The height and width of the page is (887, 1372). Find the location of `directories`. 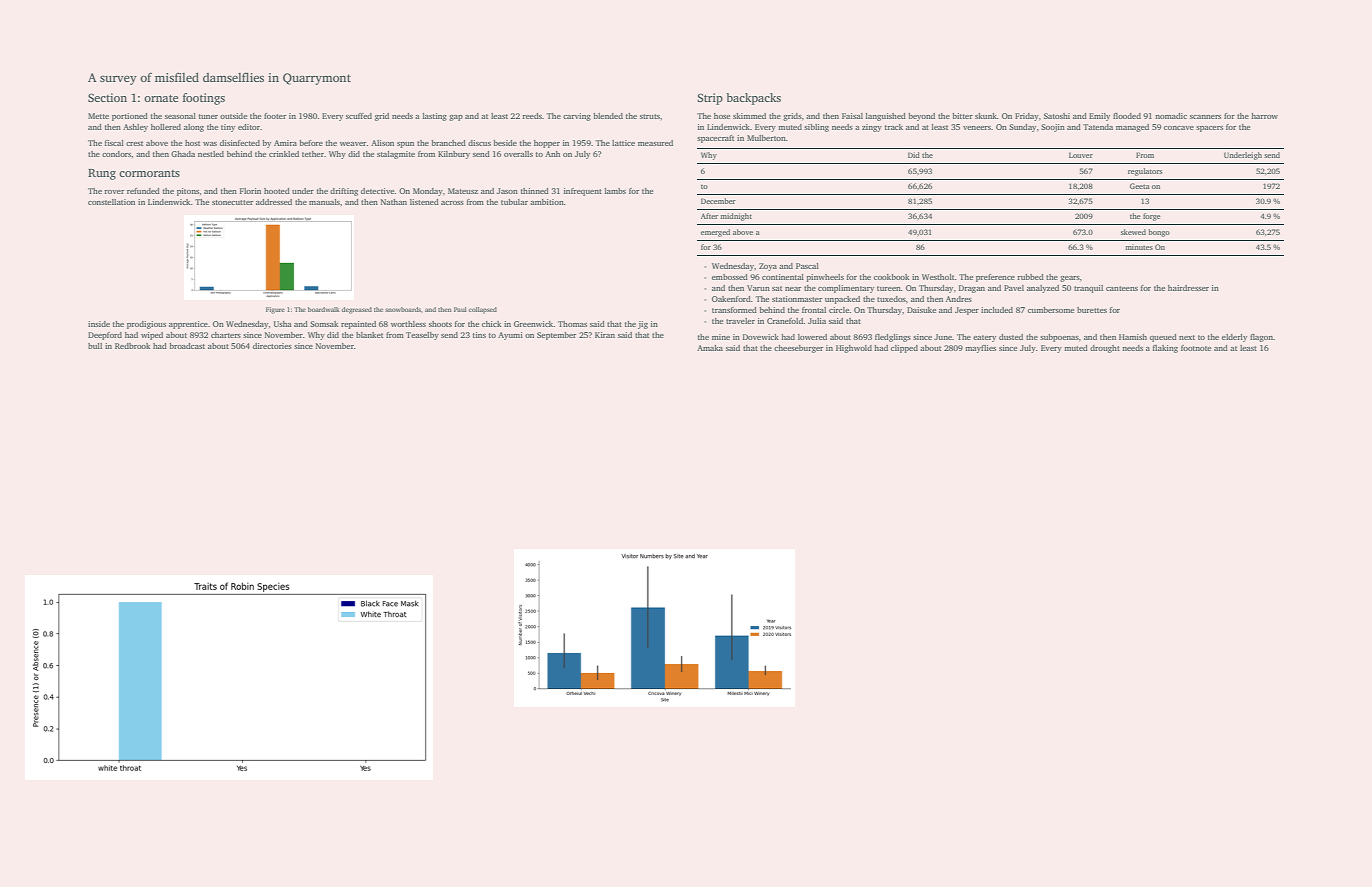

directories is located at coordinates (272, 346).
